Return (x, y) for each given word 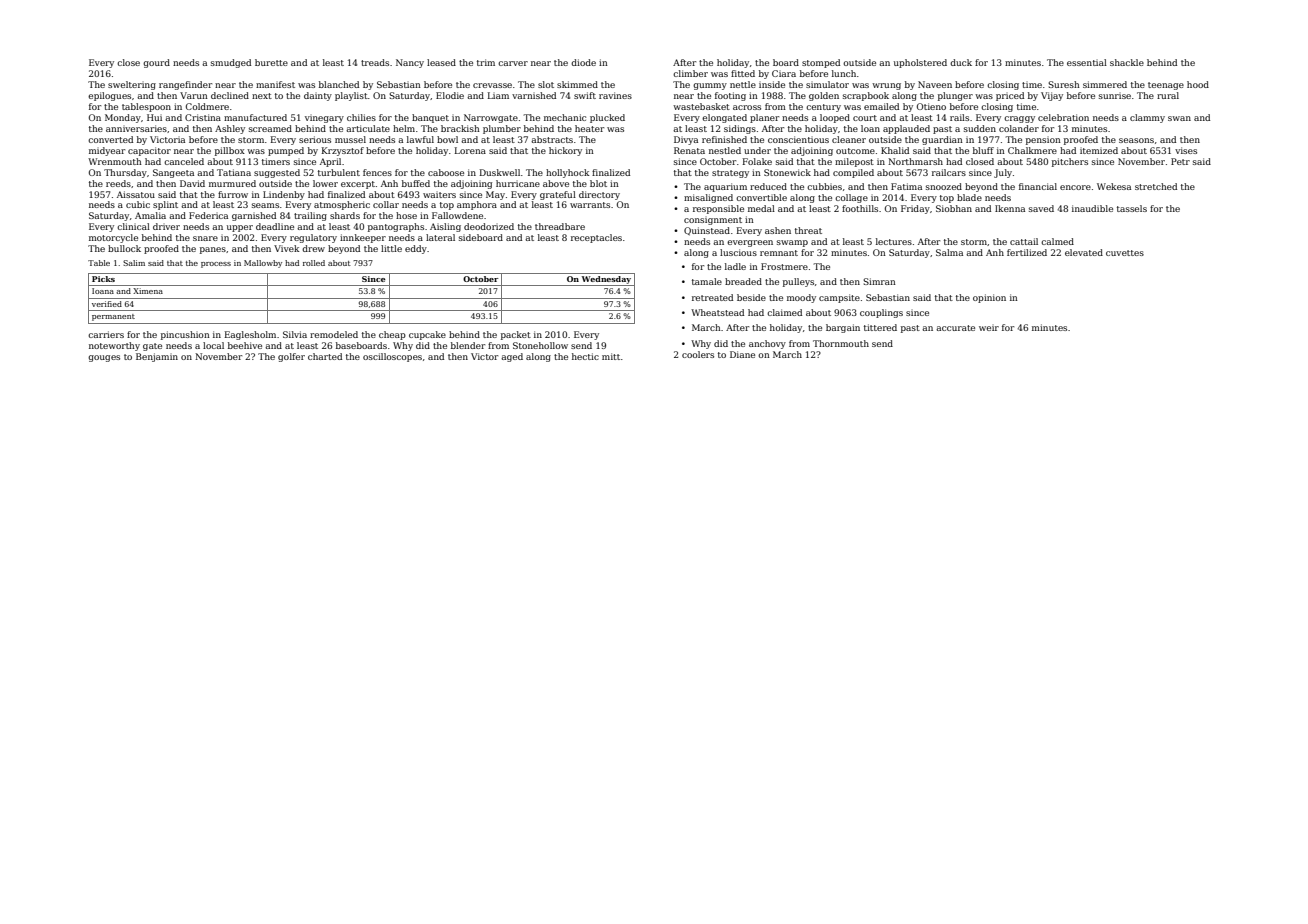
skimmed (577, 84)
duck (961, 62)
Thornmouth (841, 343)
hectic (585, 356)
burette (271, 62)
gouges (104, 358)
